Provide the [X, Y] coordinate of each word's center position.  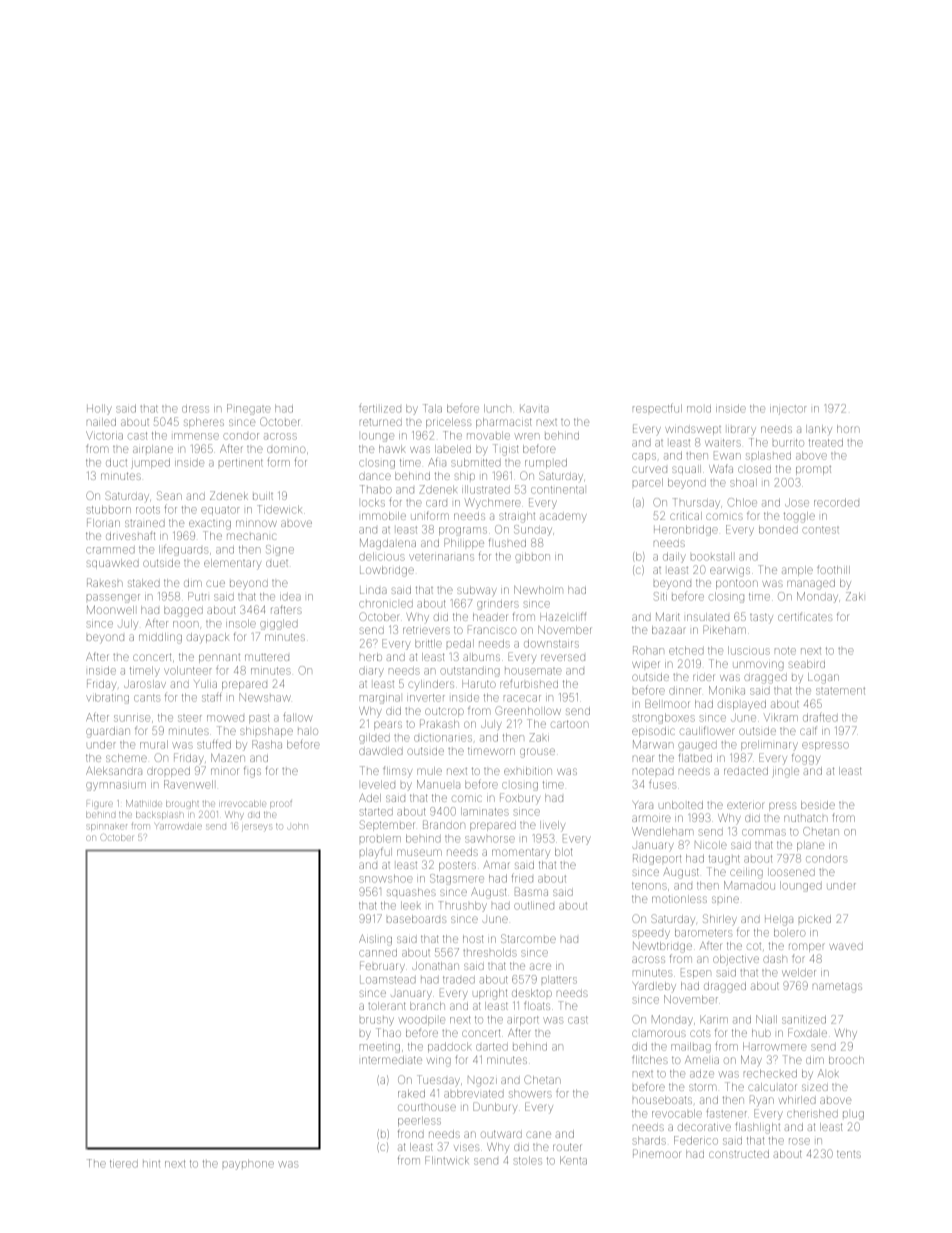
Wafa [721, 468]
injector [788, 410]
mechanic [252, 536]
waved [846, 946]
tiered [124, 1164]
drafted [820, 717]
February [382, 967]
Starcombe [528, 938]
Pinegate [249, 409]
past [259, 718]
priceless [448, 423]
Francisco [492, 629]
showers [530, 1093]
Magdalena [388, 544]
